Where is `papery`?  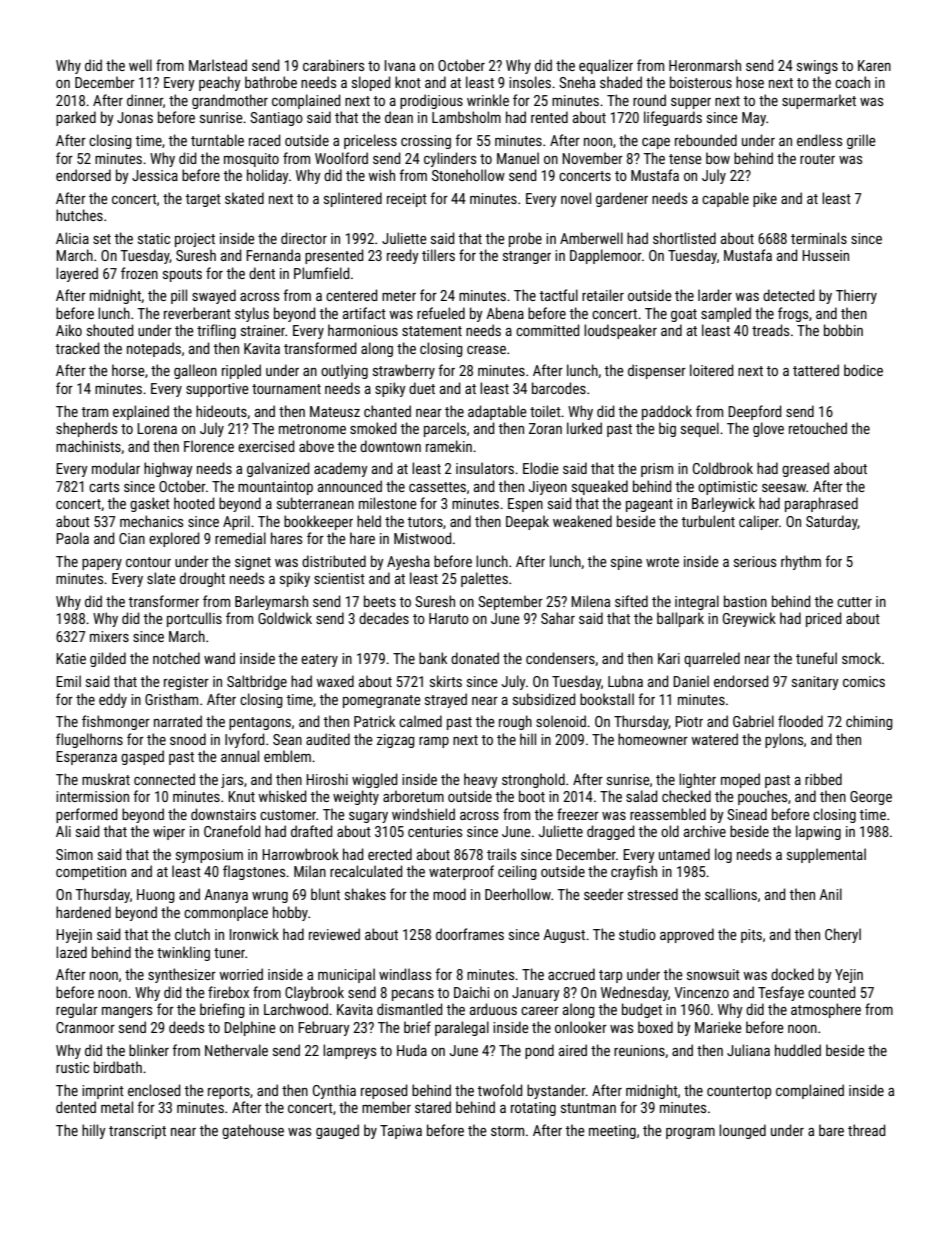
papery is located at coordinates (102, 564).
